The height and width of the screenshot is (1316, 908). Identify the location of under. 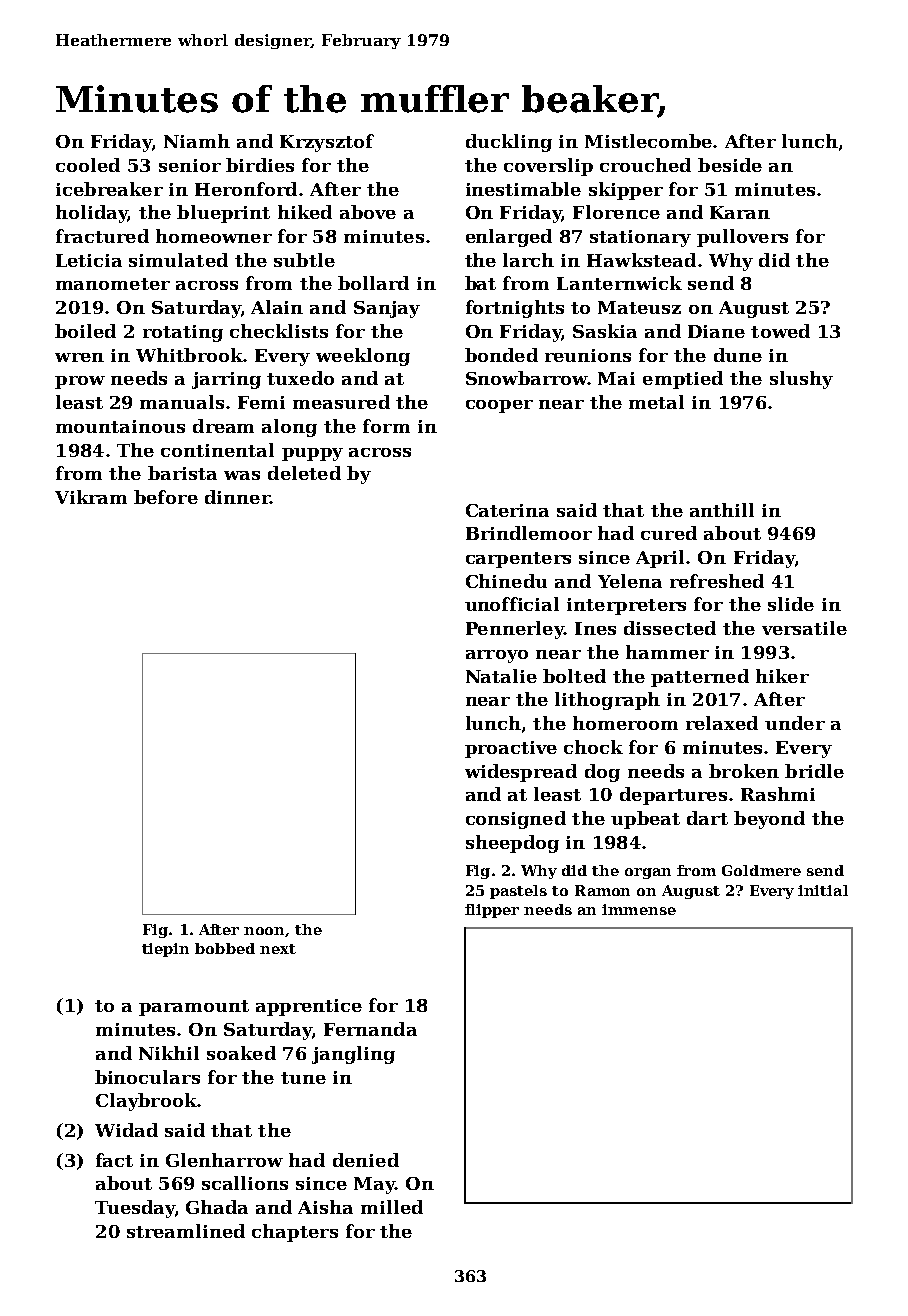
(795, 723).
